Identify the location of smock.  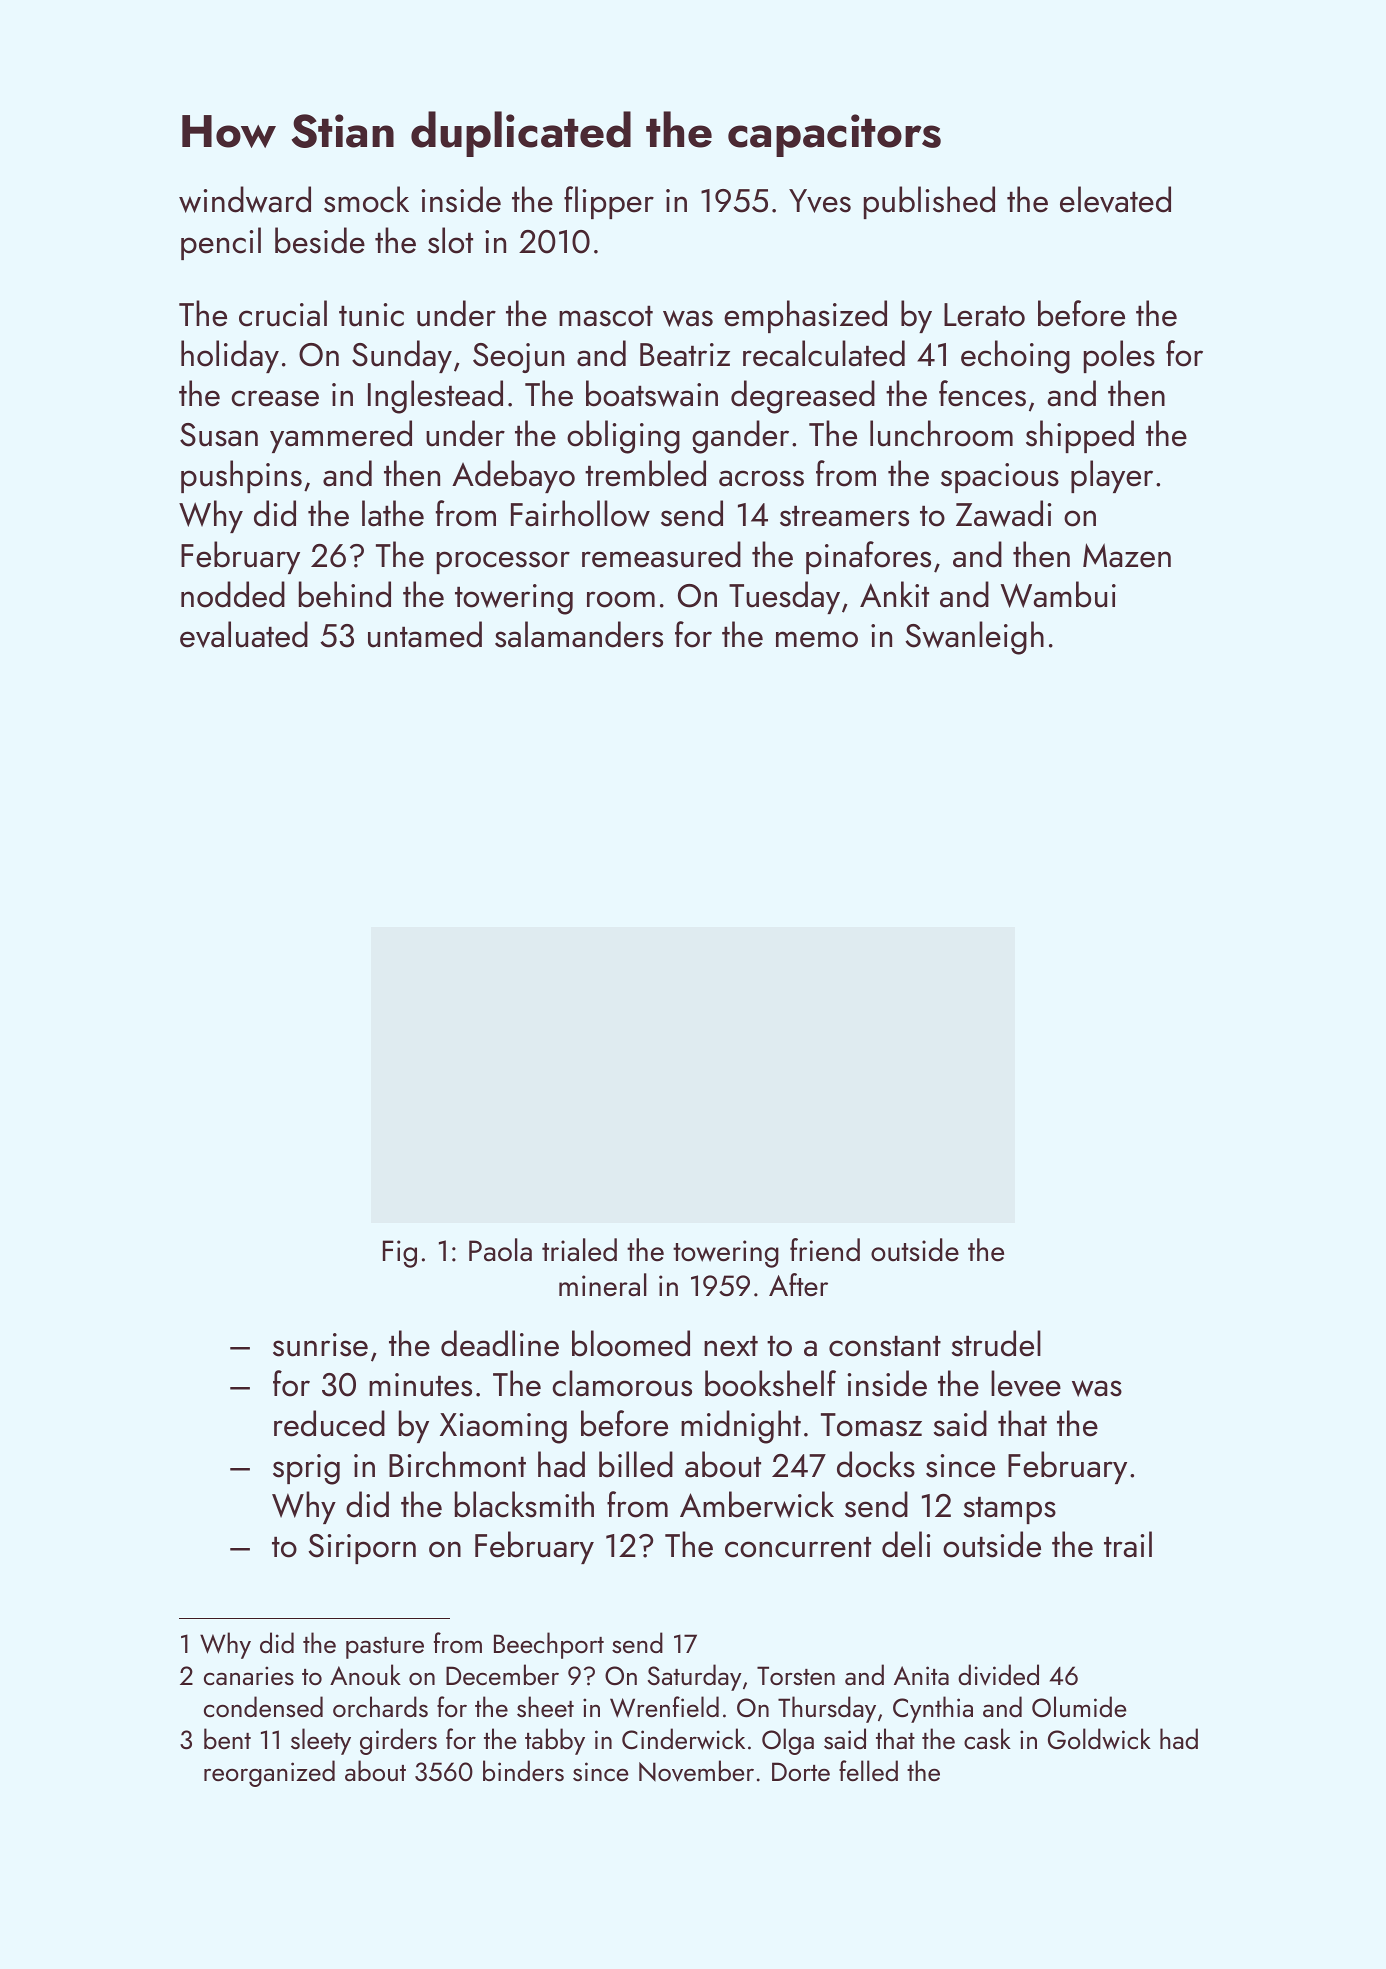
(366, 199).
